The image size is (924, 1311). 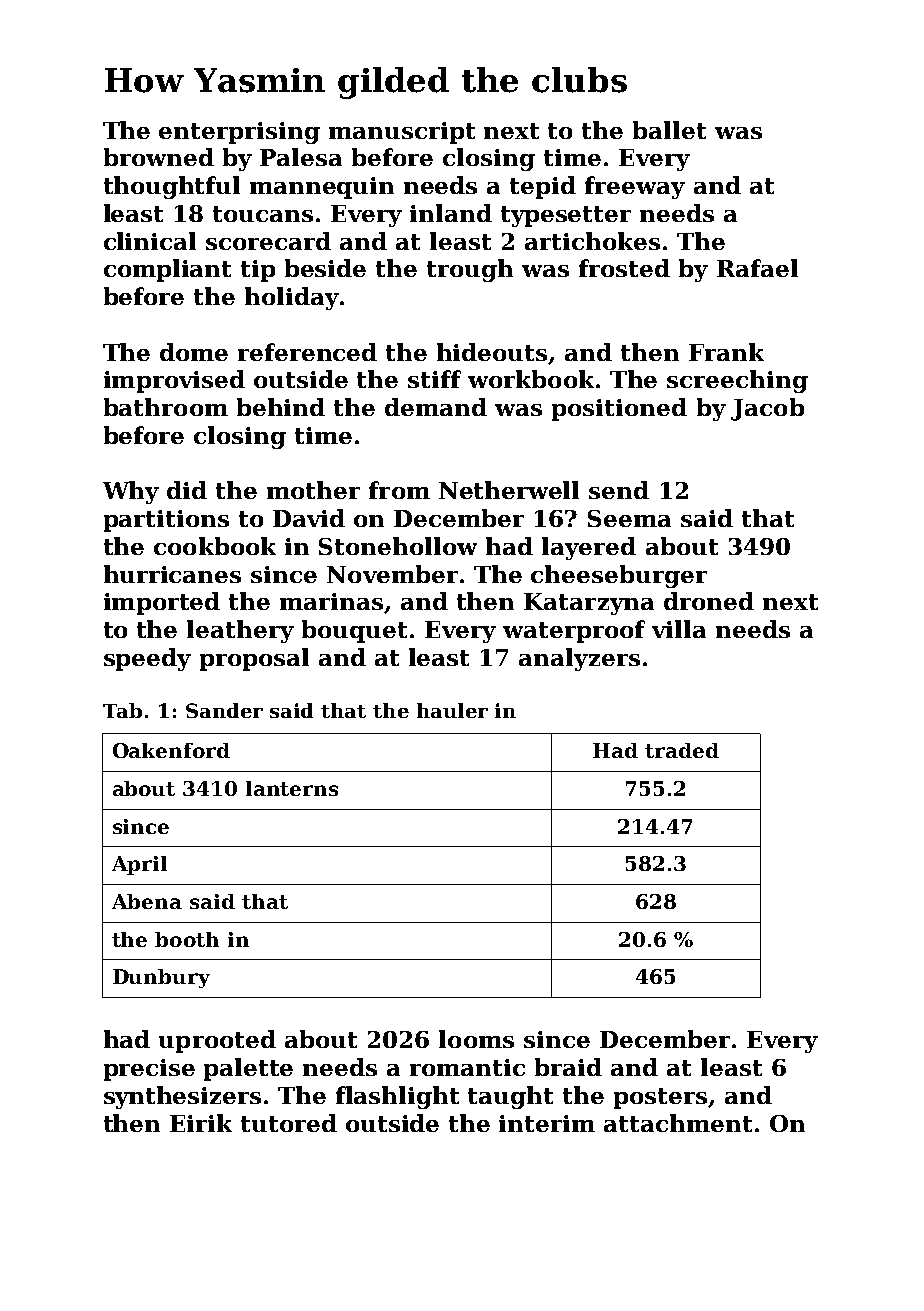 I want to click on looms, so click(x=476, y=1039).
